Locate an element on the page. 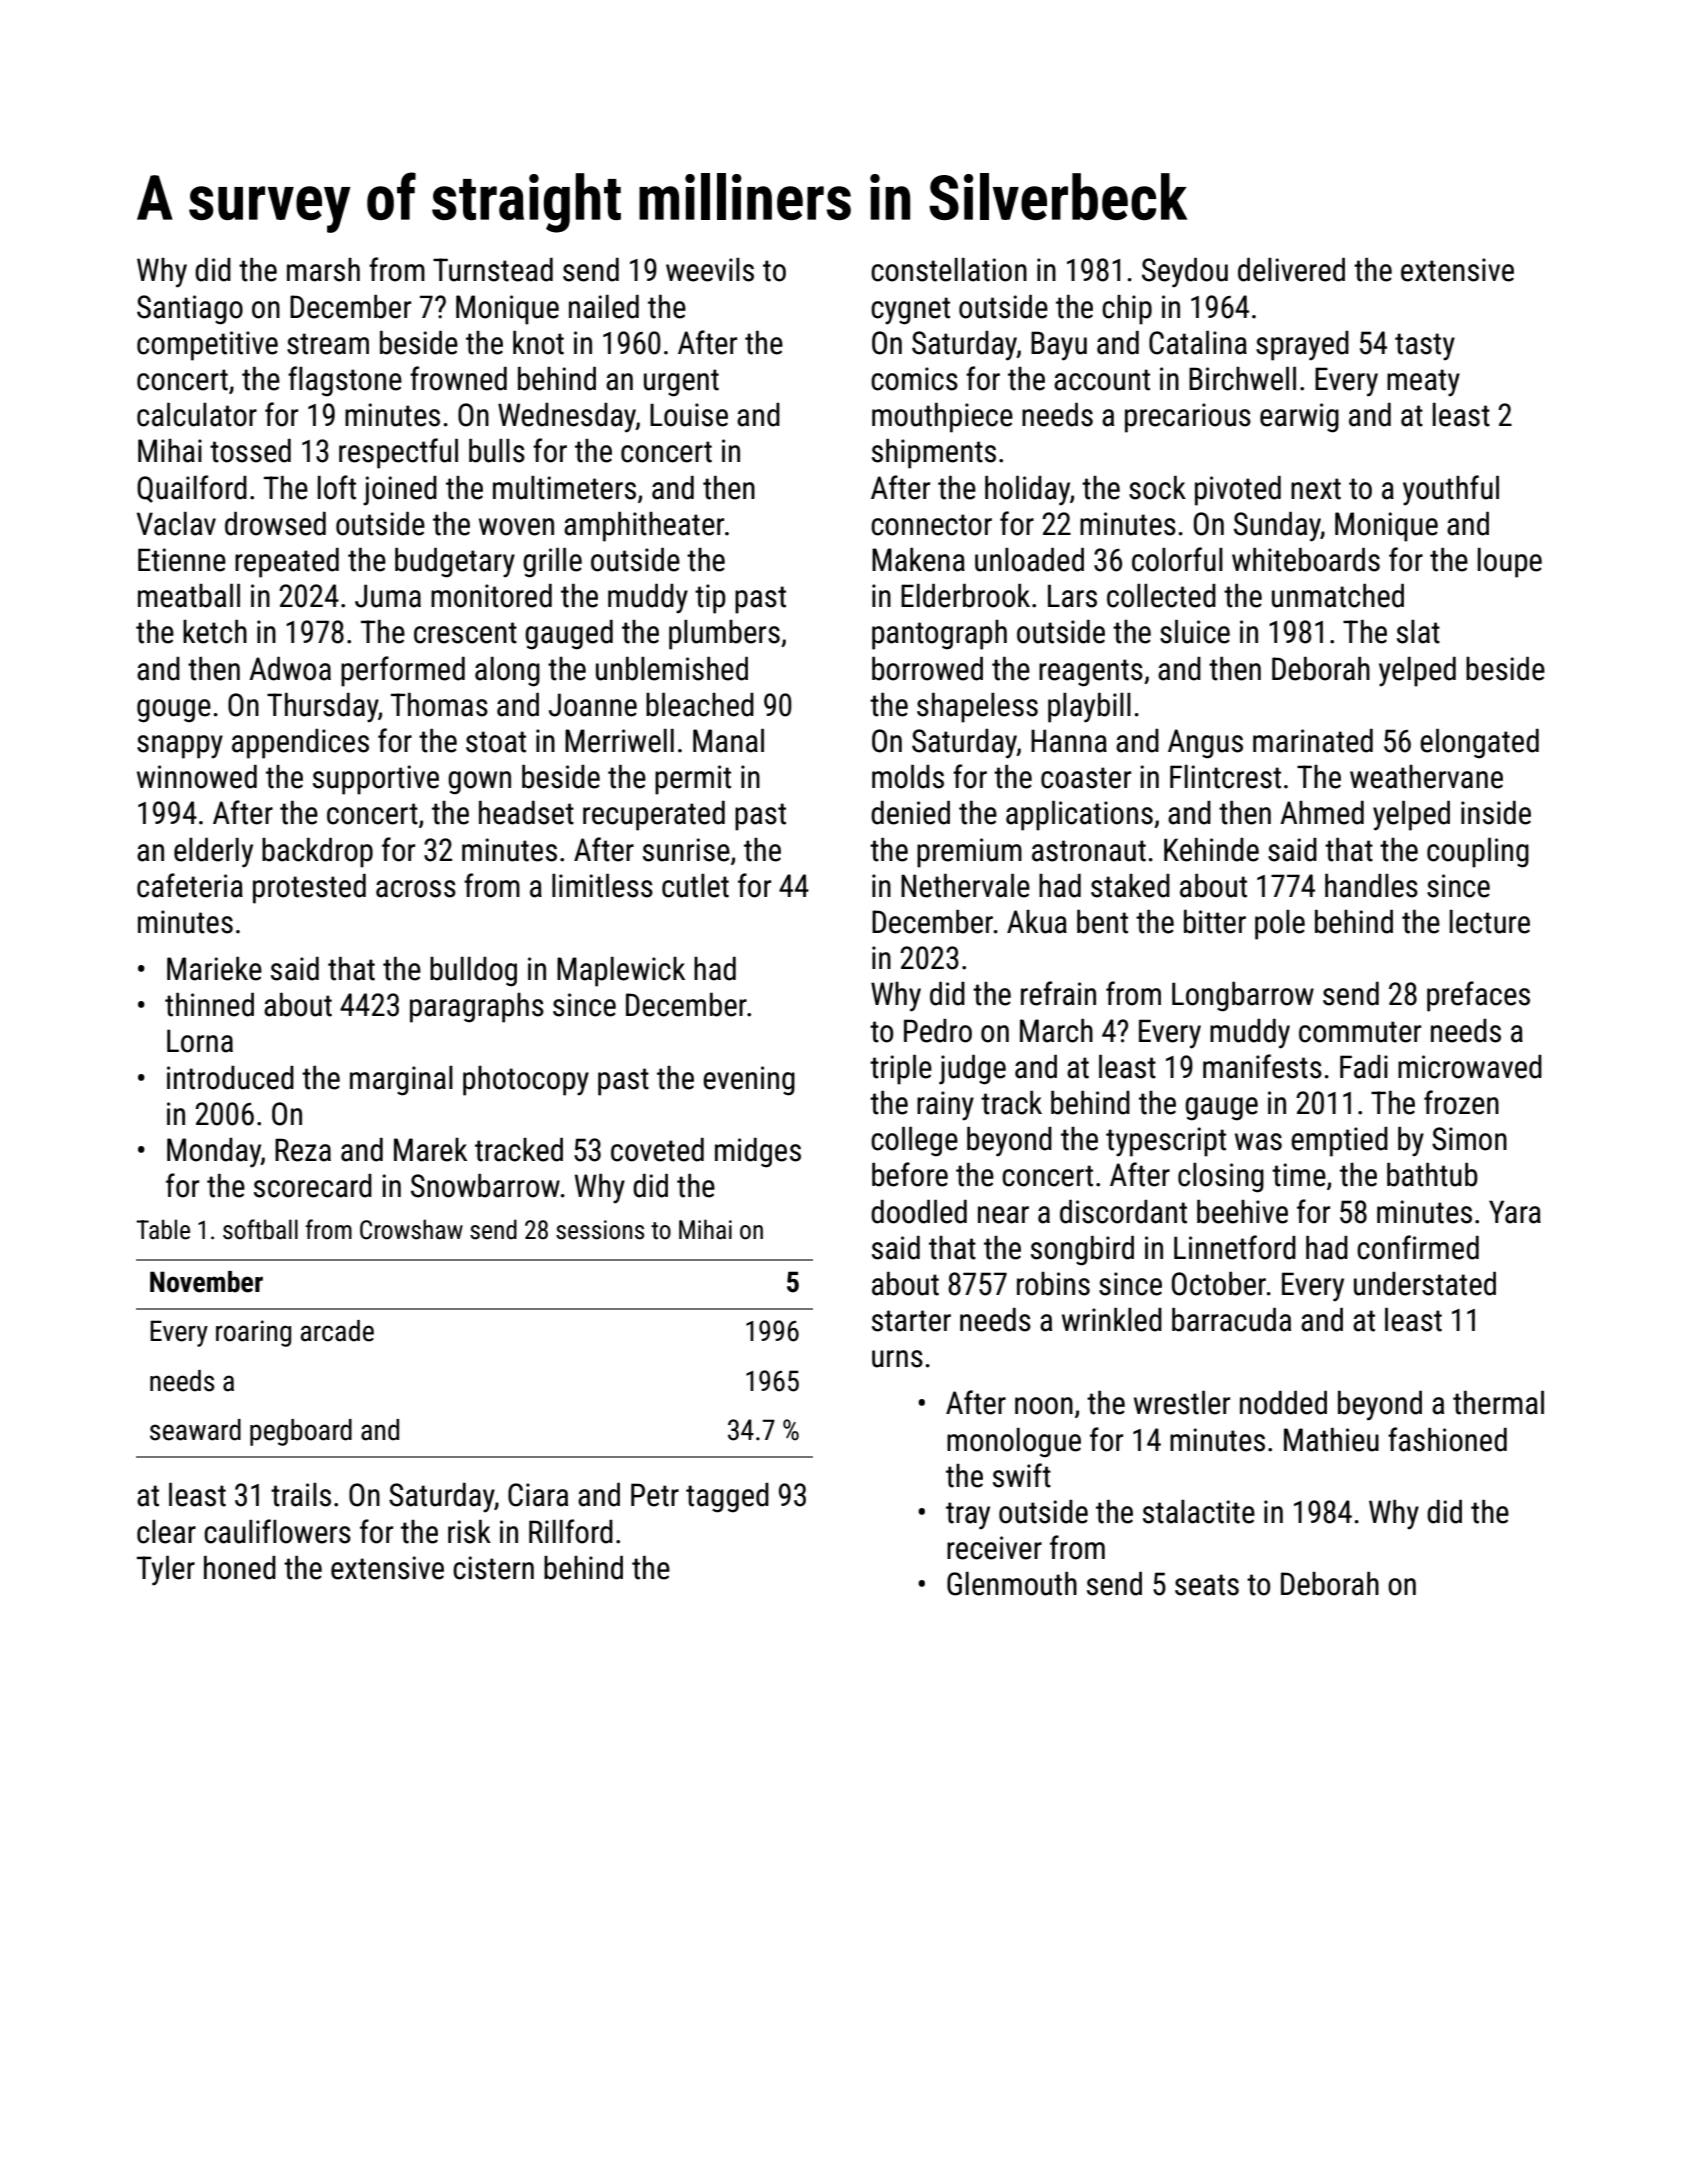 The height and width of the page is (2178, 1683). roaring is located at coordinates (253, 1333).
